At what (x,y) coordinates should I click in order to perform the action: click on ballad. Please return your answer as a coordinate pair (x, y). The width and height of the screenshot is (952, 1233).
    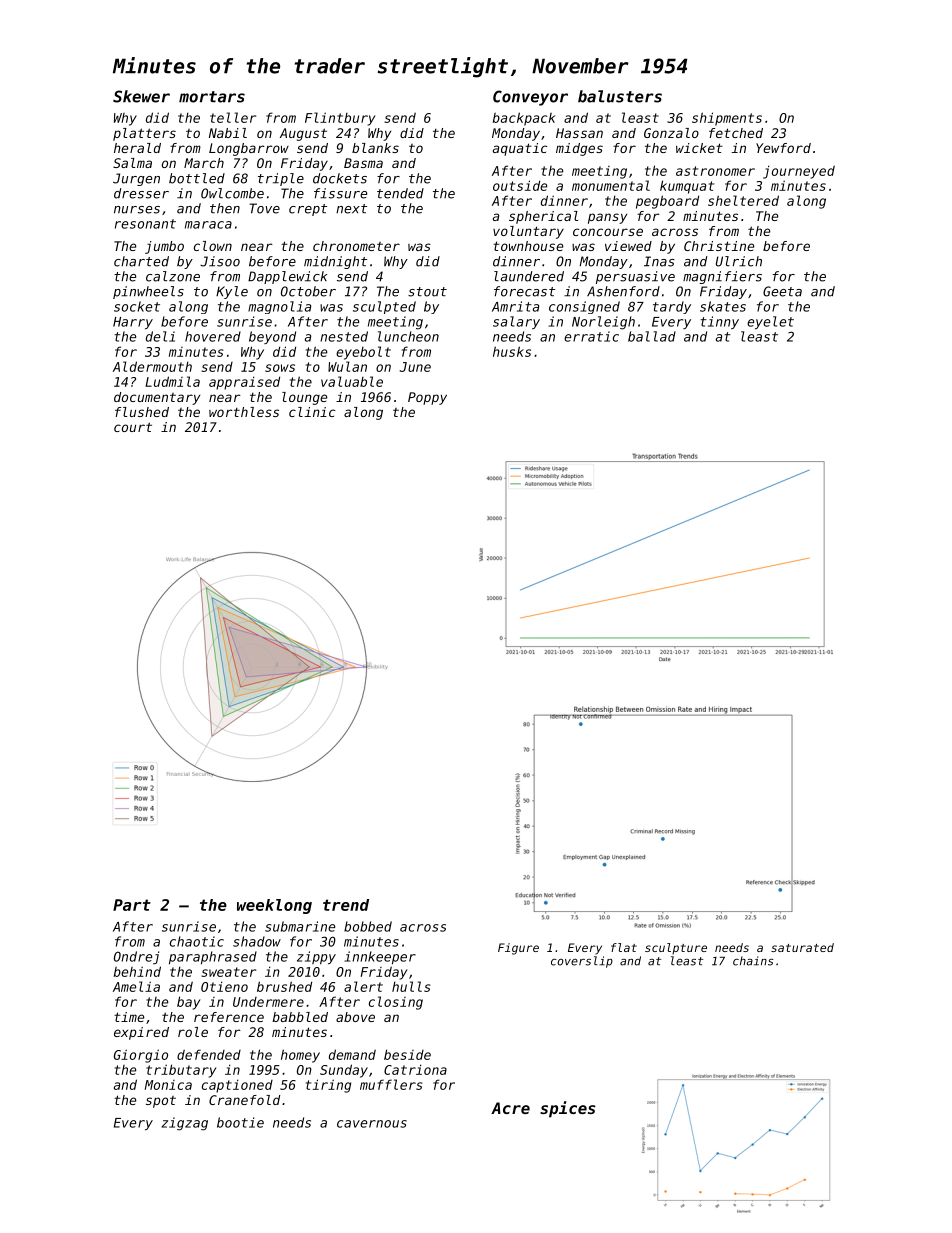
    Looking at the image, I should click on (652, 336).
